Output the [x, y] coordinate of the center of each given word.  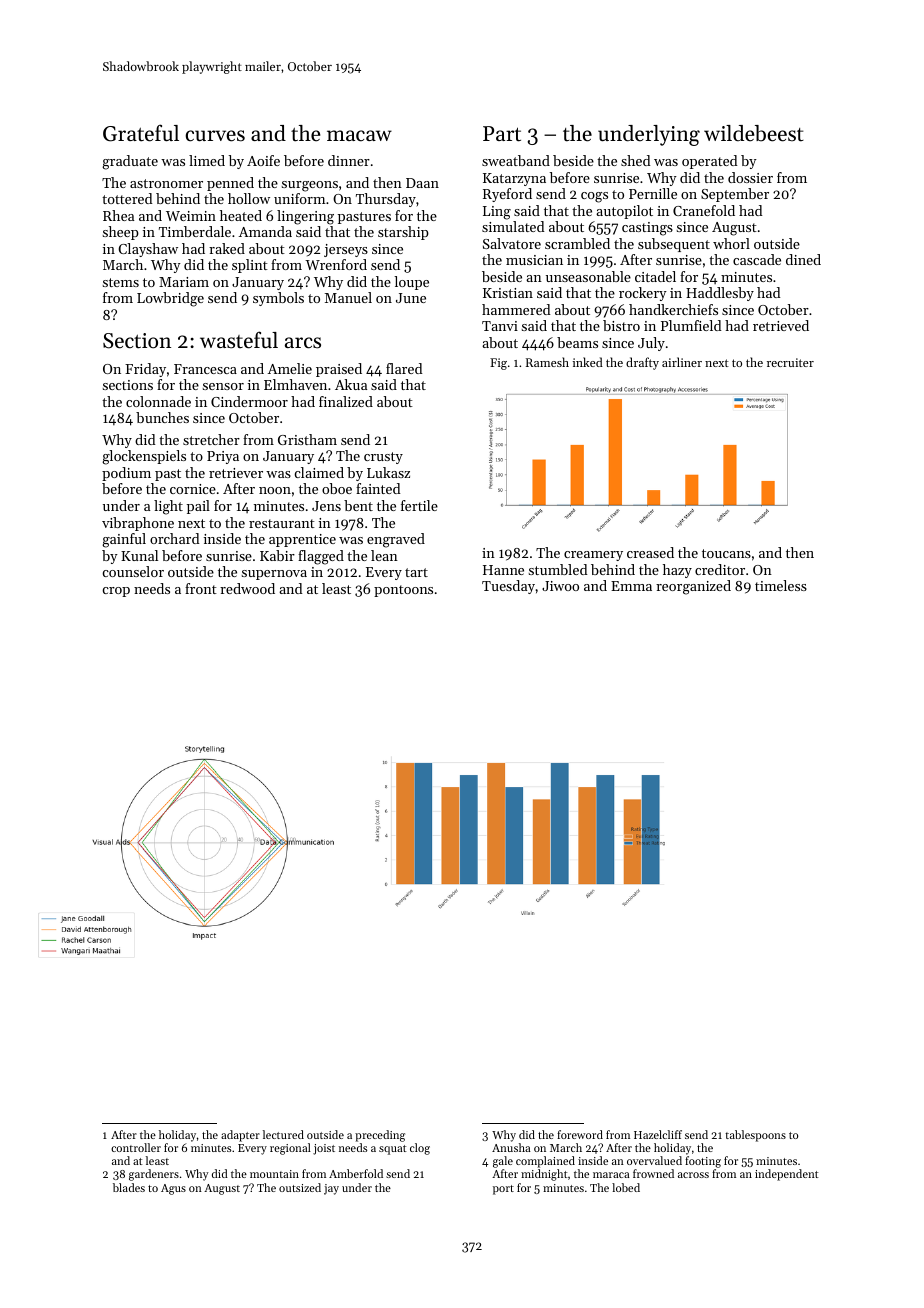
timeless [781, 585]
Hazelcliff [658, 1134]
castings [647, 229]
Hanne [503, 570]
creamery [593, 556]
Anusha [511, 1147]
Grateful [141, 133]
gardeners [154, 1175]
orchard [175, 538]
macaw [359, 136]
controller [136, 1147]
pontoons [403, 591]
